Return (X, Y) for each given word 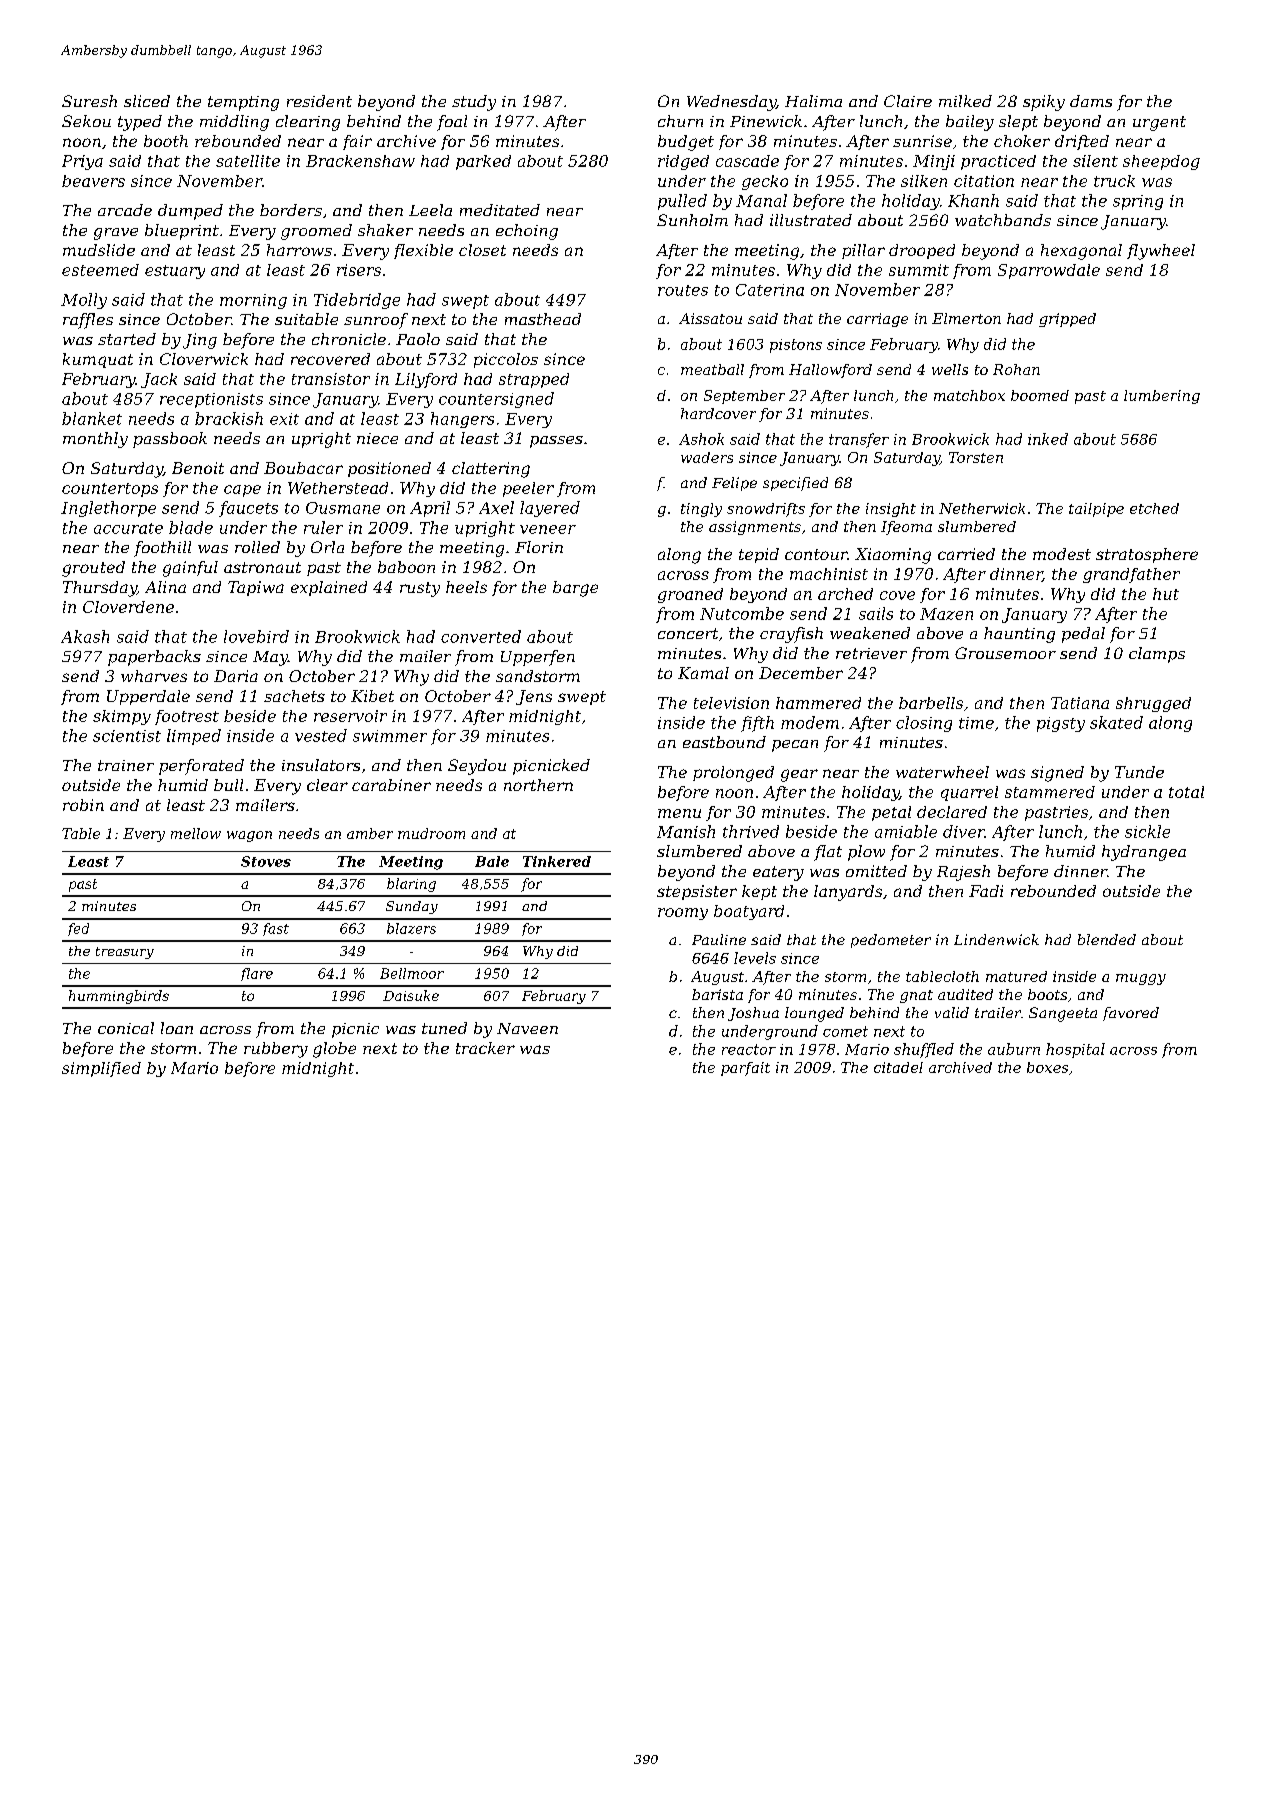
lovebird (256, 636)
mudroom (431, 833)
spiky (1044, 103)
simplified (101, 1069)
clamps (1157, 655)
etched (1154, 508)
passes (556, 442)
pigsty (1061, 724)
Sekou (86, 121)
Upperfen (538, 658)
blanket (92, 418)
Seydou (477, 767)
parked (483, 162)
